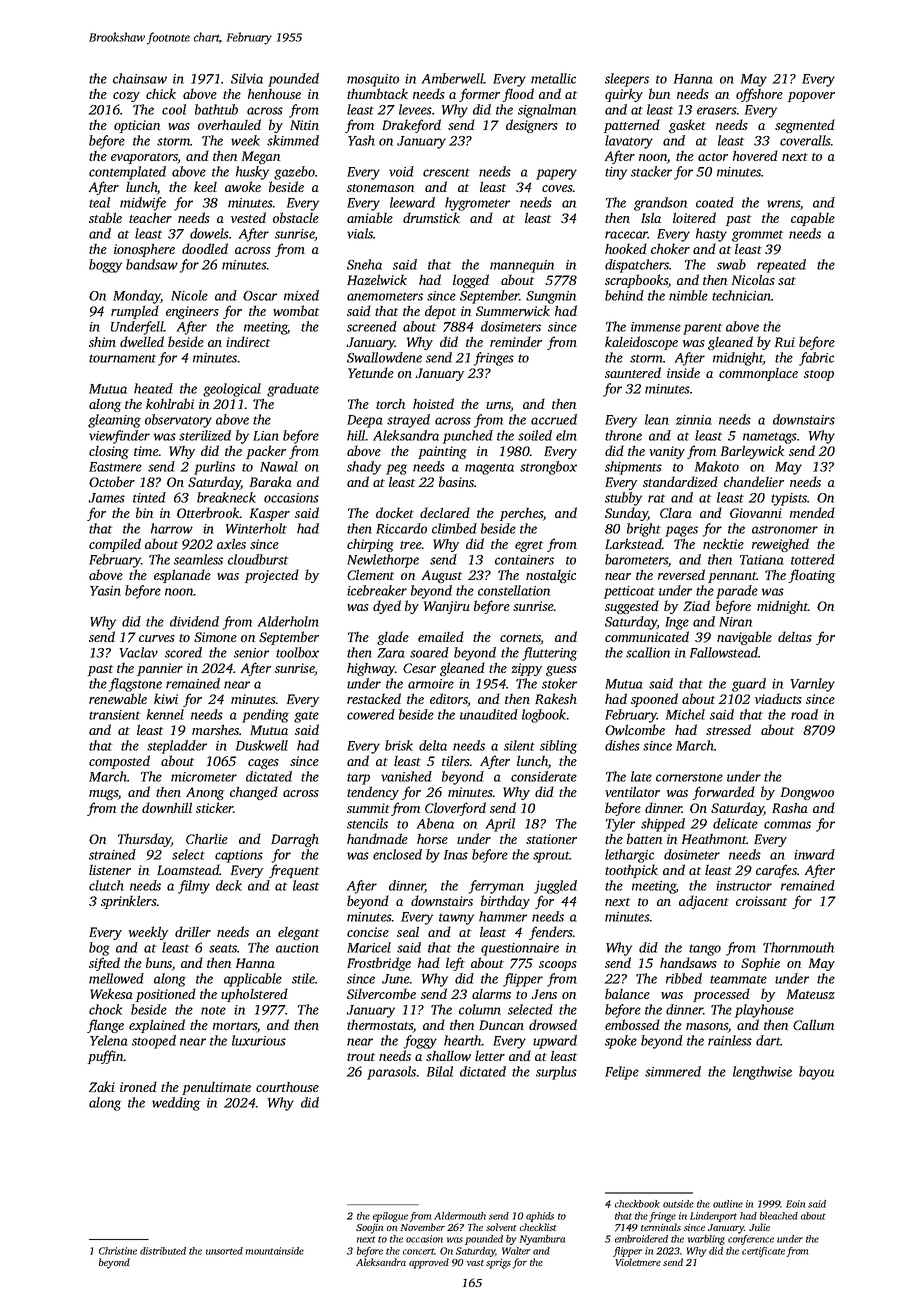  Describe the element at coordinates (798, 947) in the document. I see `Thornmouth` at that location.
